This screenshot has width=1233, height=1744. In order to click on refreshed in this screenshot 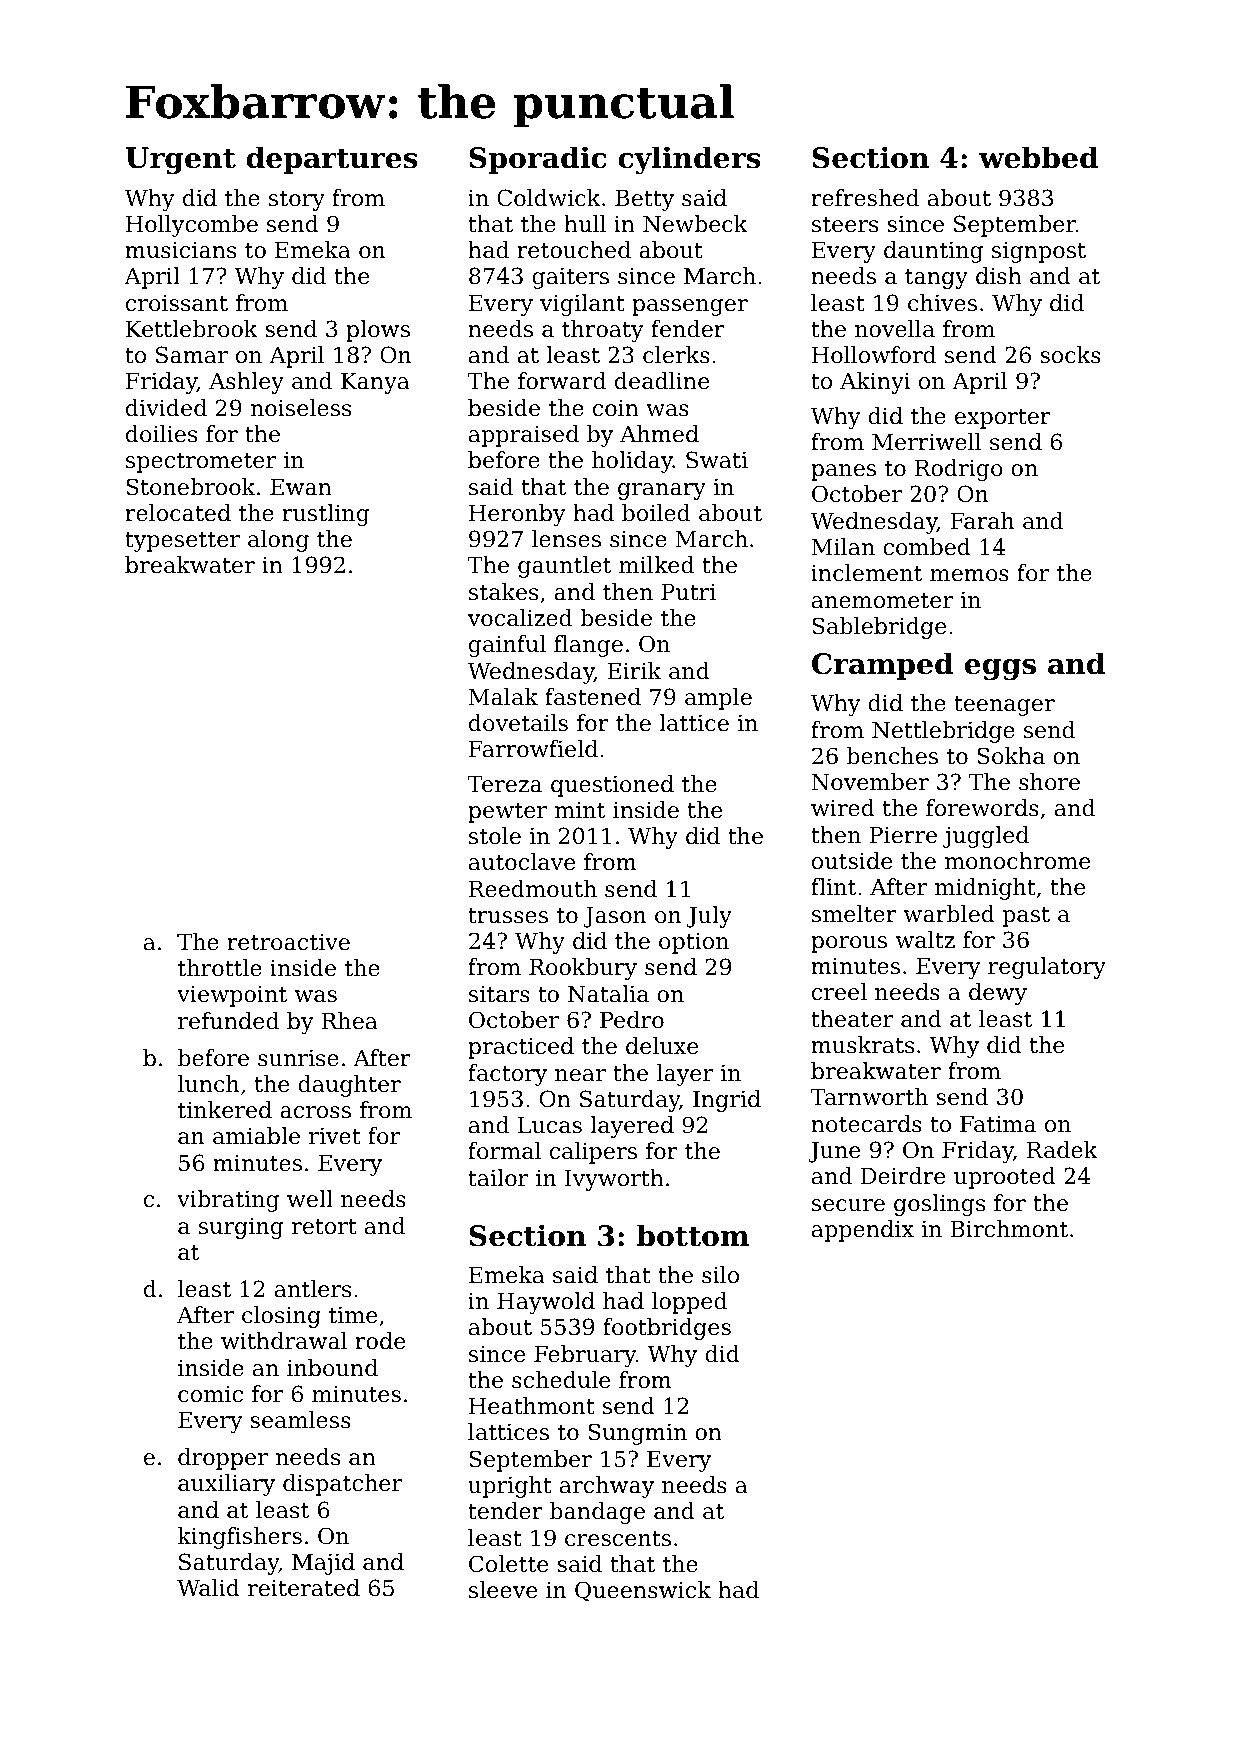, I will do `click(865, 198)`.
